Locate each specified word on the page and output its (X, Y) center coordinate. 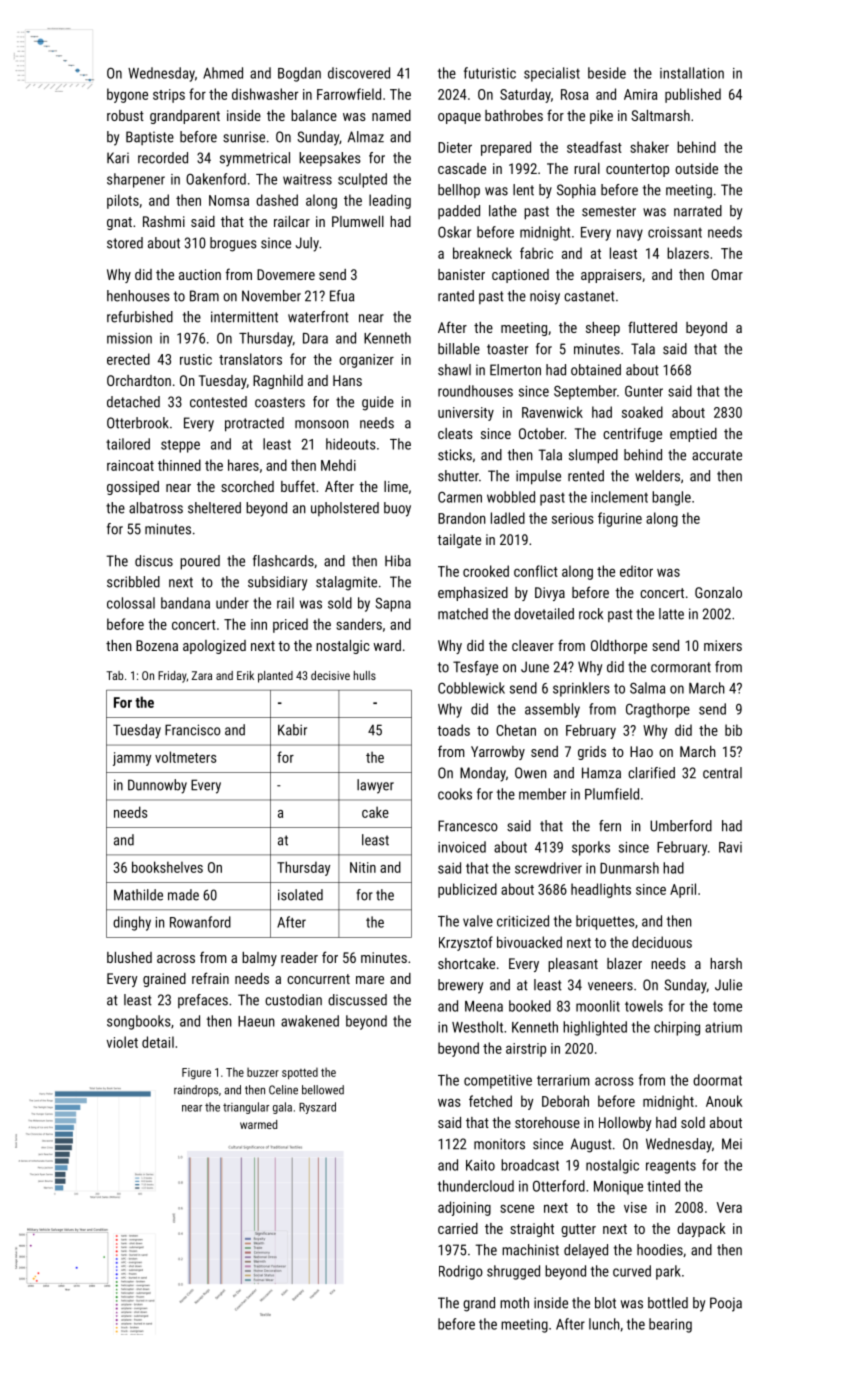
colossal (131, 603)
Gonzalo (718, 592)
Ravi (730, 847)
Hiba (398, 561)
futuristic (490, 73)
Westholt (477, 1027)
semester (609, 211)
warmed (258, 1124)
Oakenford (216, 179)
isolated (300, 895)
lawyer (375, 786)
